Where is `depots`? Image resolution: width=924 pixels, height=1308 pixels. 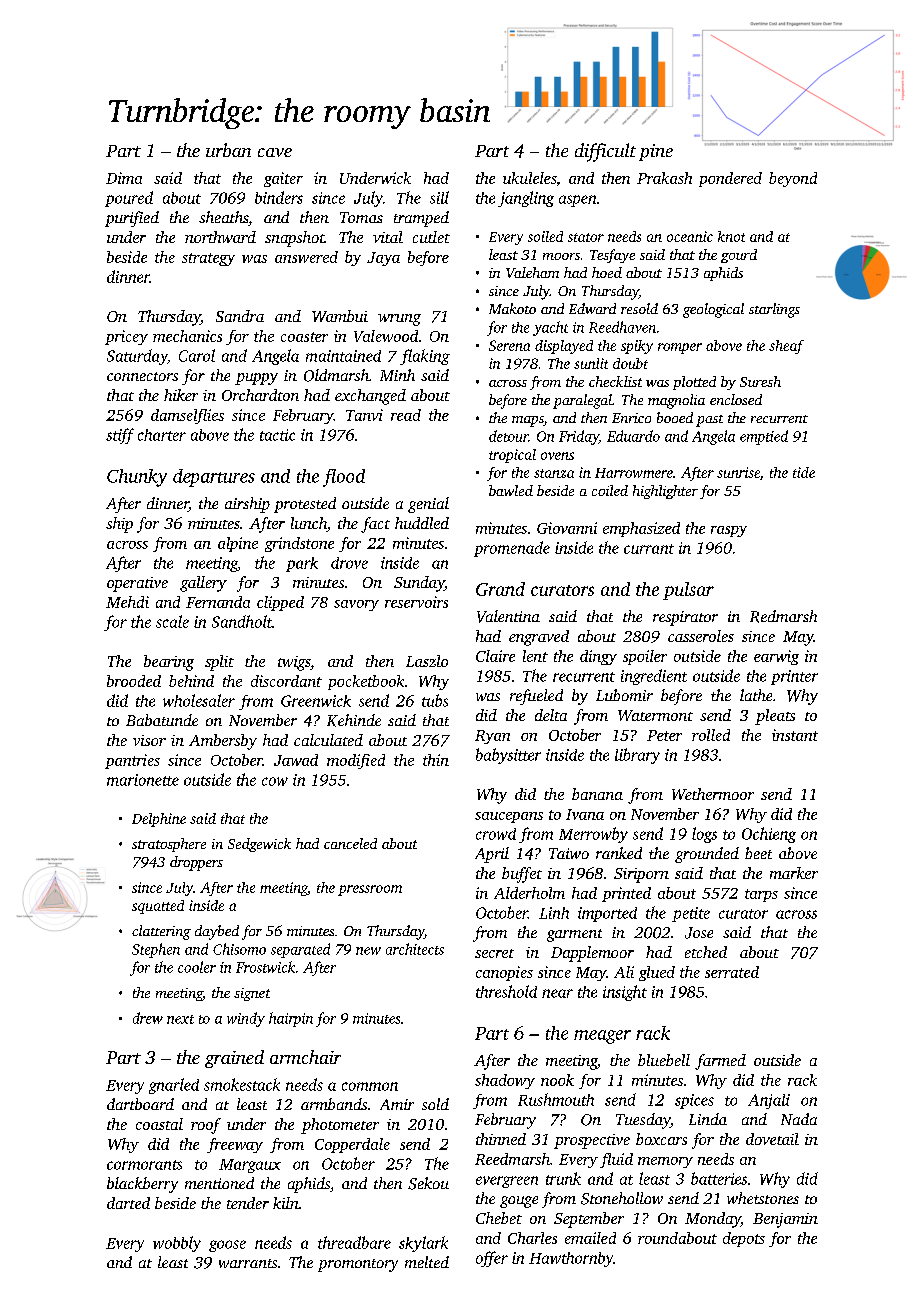
depots is located at coordinates (744, 1239).
